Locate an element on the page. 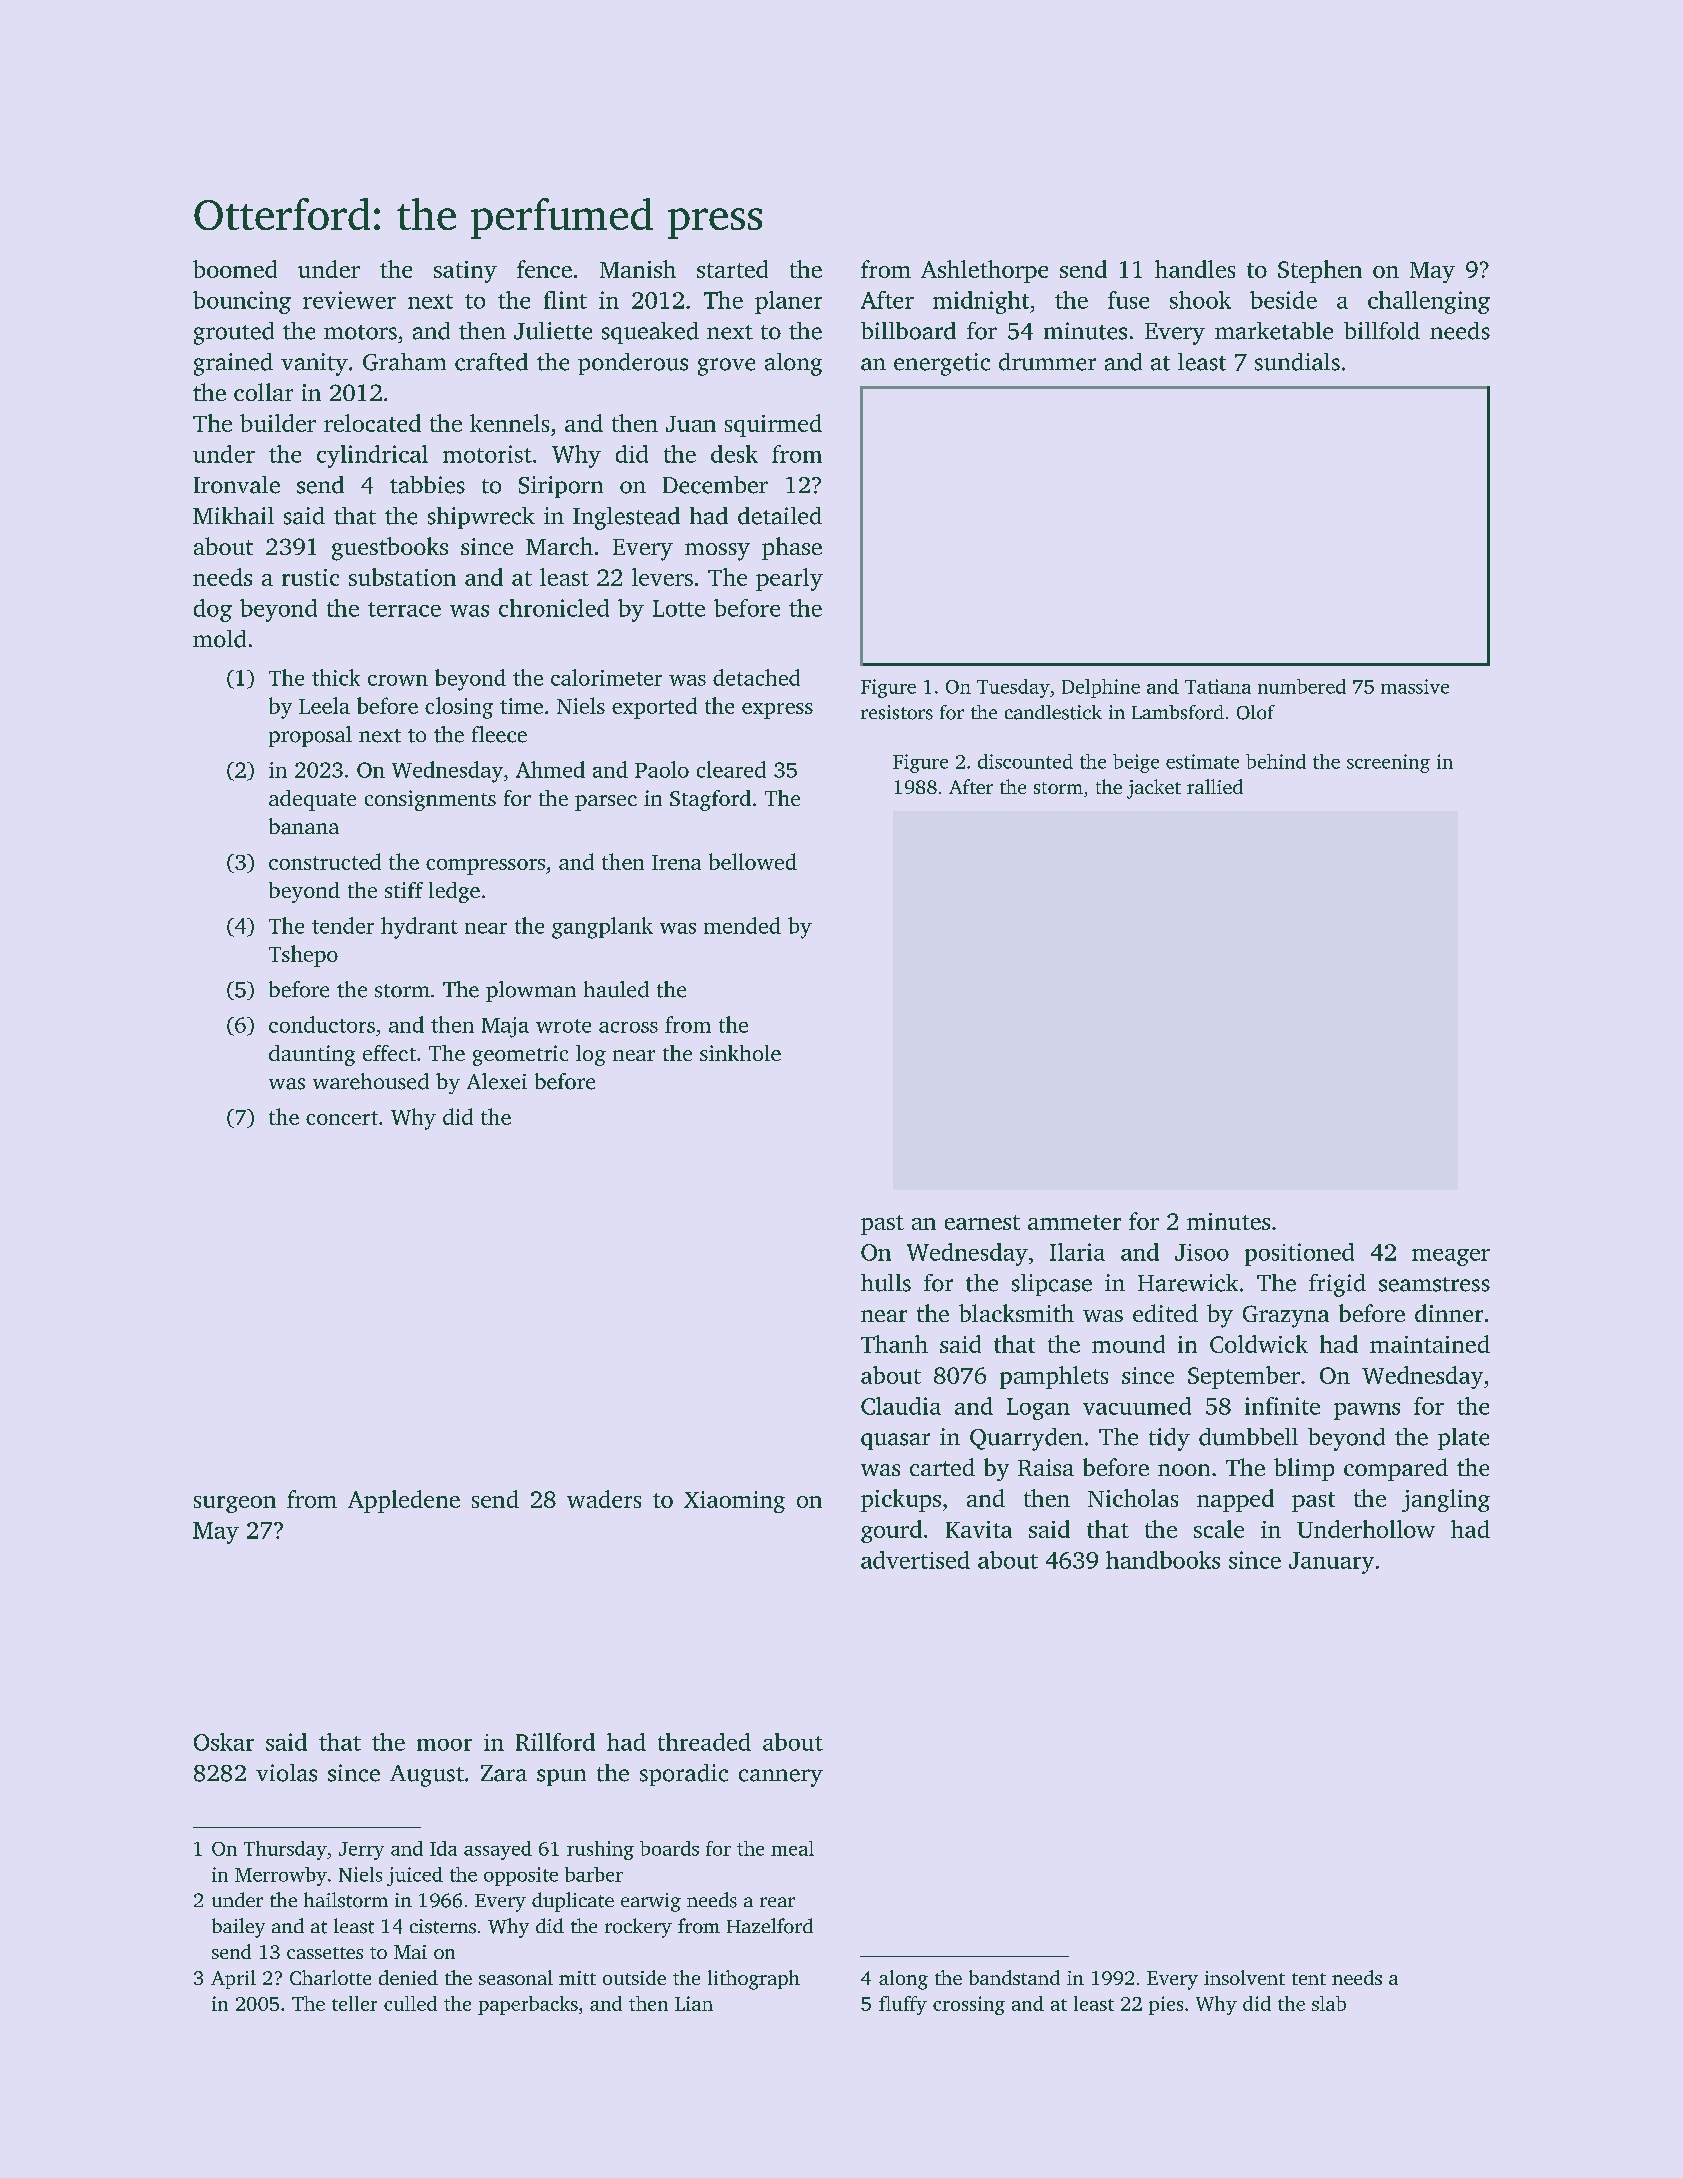  Claudia is located at coordinates (901, 1406).
